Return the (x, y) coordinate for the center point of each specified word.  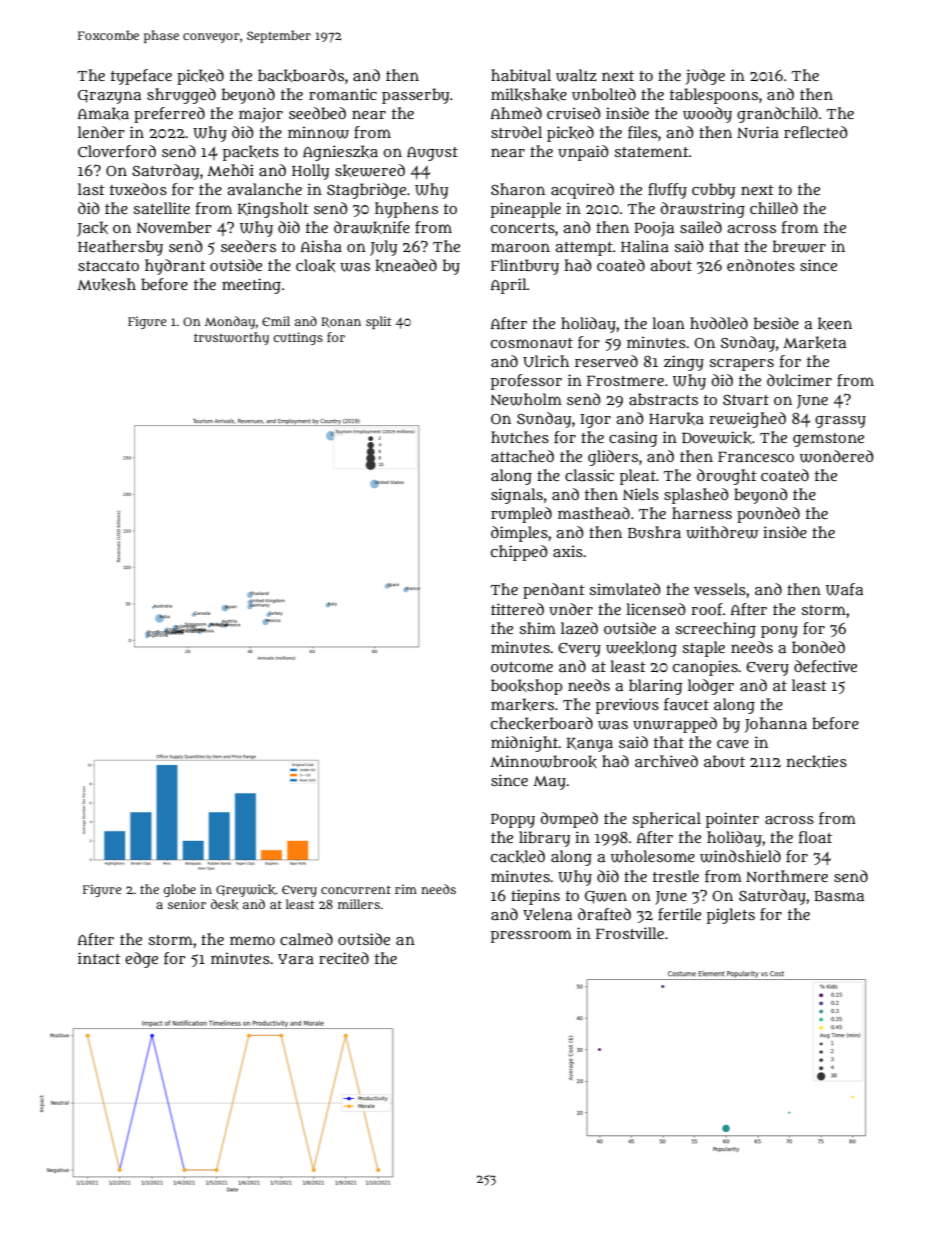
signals (517, 496)
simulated (625, 589)
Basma (839, 896)
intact (99, 958)
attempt (584, 249)
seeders (248, 246)
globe (180, 890)
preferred (169, 115)
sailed (701, 227)
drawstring (702, 210)
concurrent (356, 889)
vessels (720, 589)
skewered (370, 170)
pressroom (531, 936)
